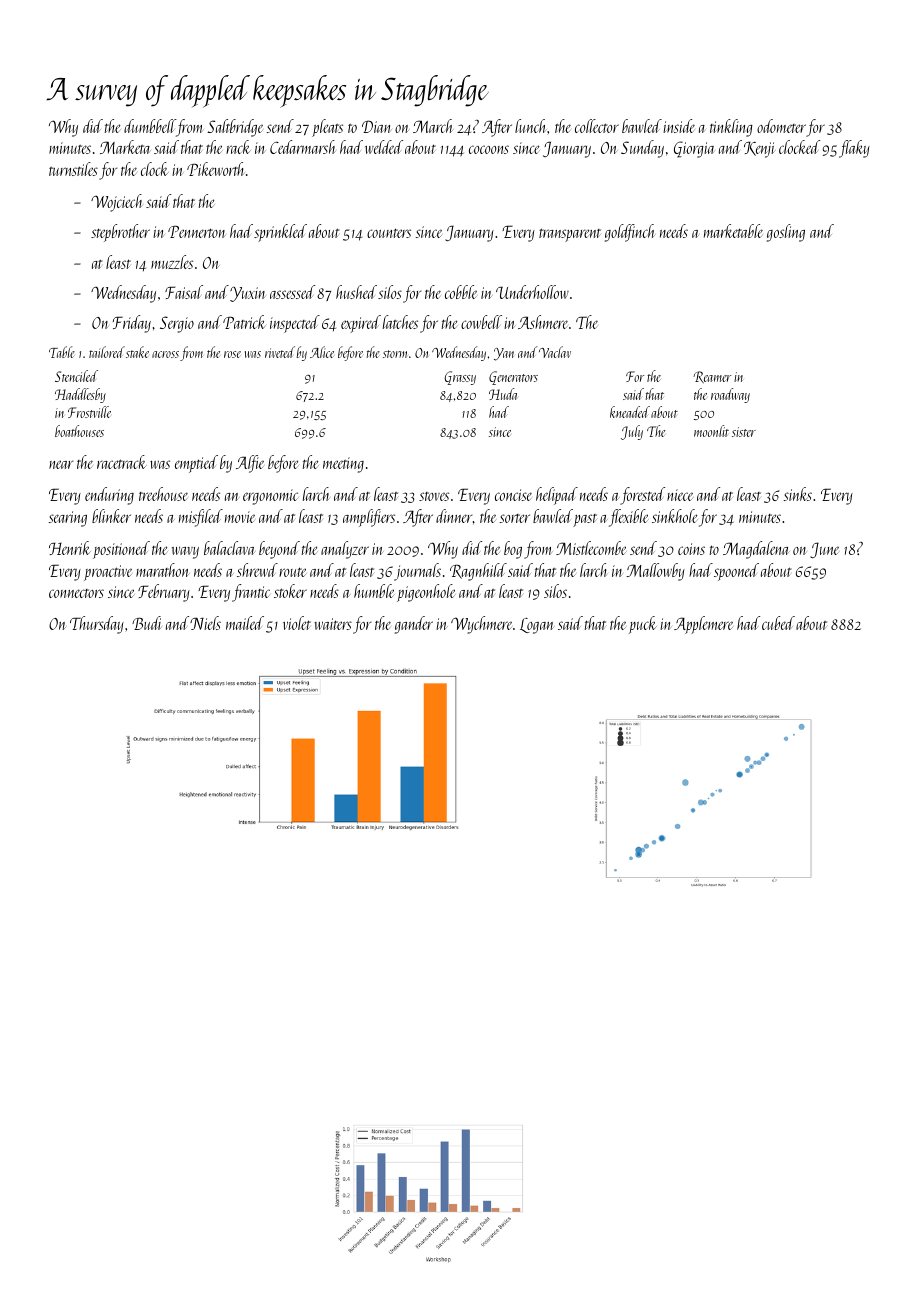 Image resolution: width=924 pixels, height=1308 pixels. I want to click on odometer, so click(781, 126).
